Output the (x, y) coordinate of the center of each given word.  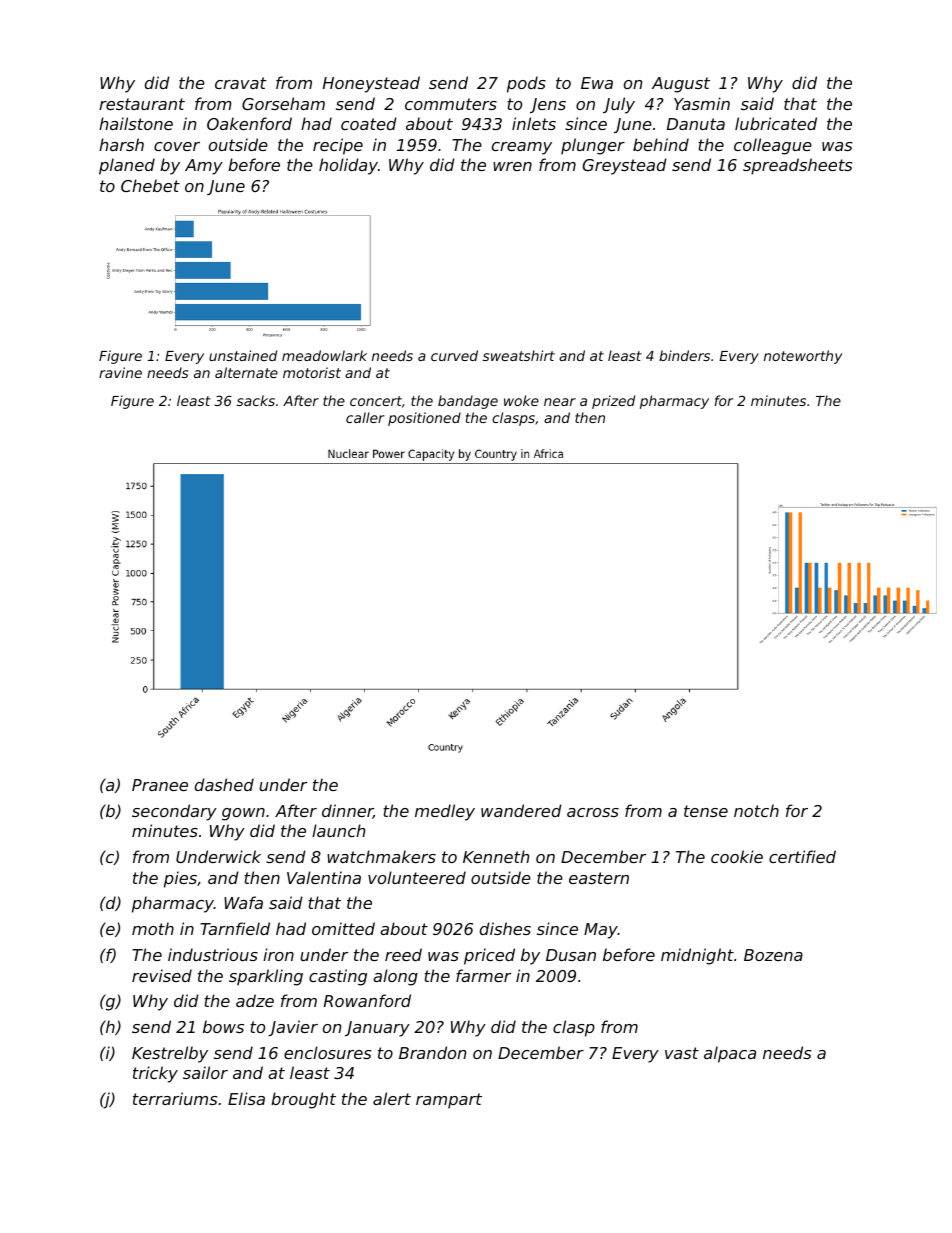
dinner (347, 811)
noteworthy (803, 357)
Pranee (160, 785)
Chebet (150, 185)
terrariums (175, 1098)
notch (756, 810)
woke (521, 400)
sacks (256, 400)
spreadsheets (798, 166)
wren (512, 166)
